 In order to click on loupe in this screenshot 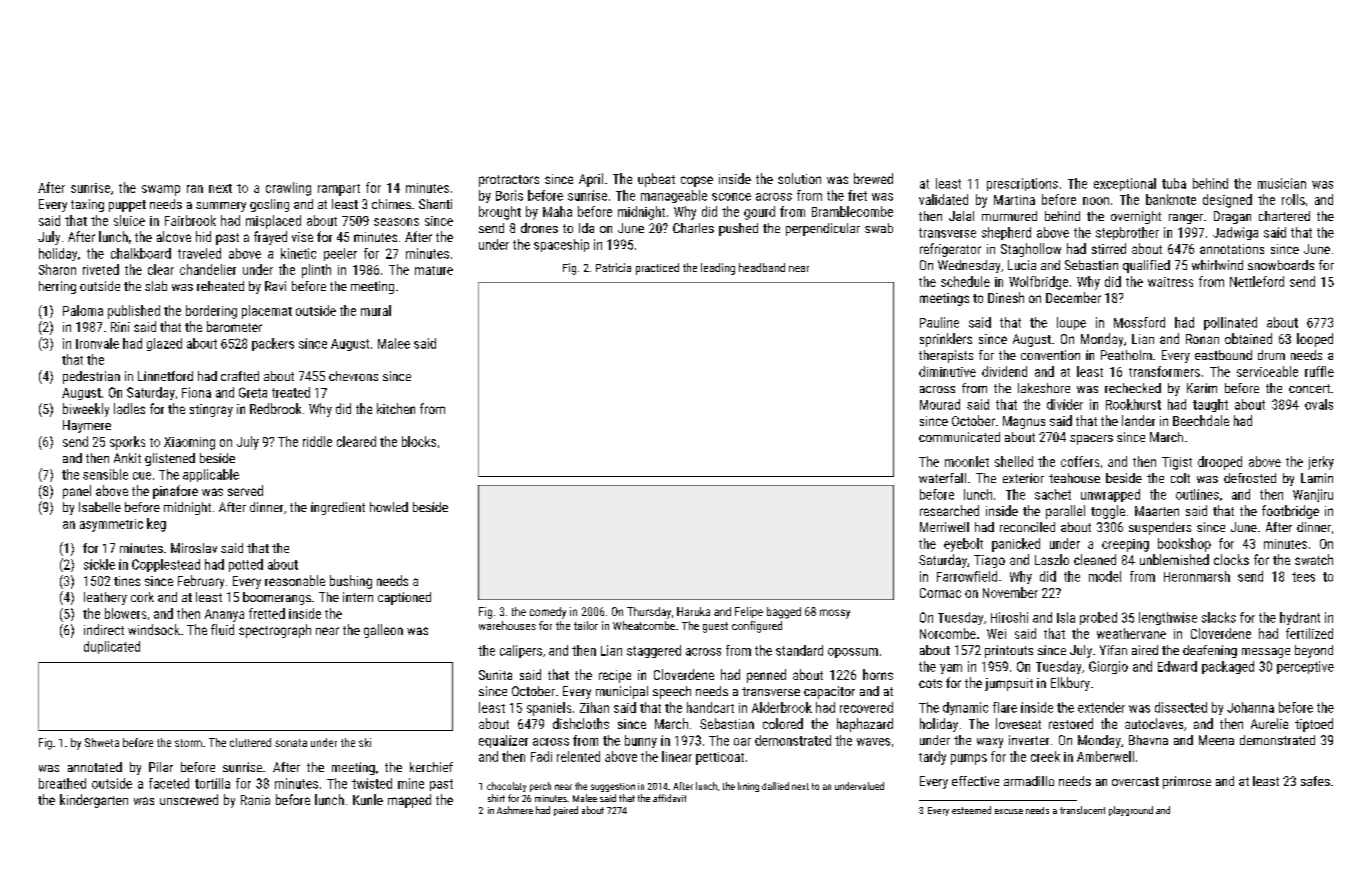, I will do `click(1071, 323)`.
